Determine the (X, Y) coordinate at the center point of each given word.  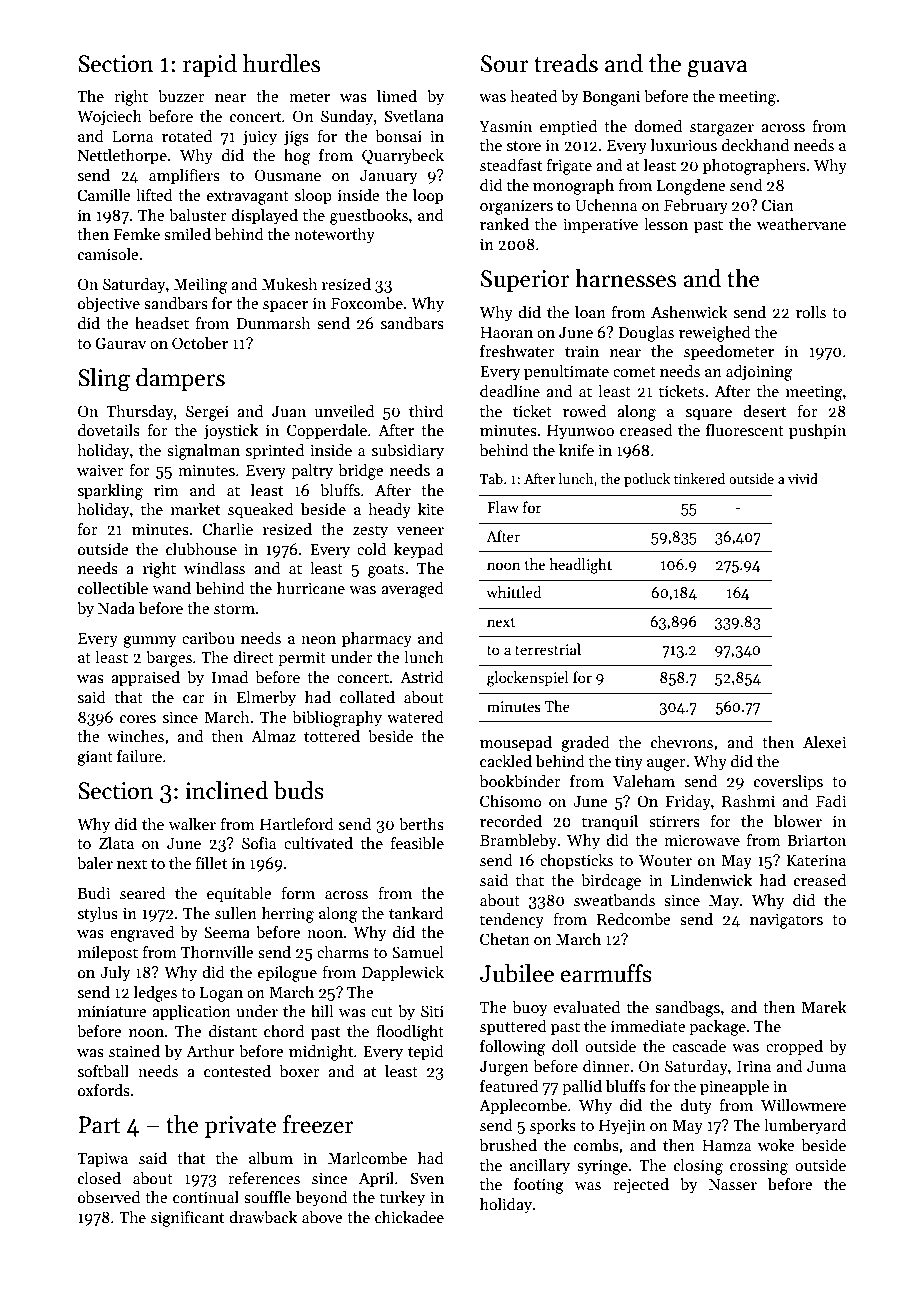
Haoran (506, 332)
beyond (321, 1199)
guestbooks (369, 217)
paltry (312, 472)
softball (103, 1071)
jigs (296, 138)
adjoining (759, 373)
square (709, 415)
